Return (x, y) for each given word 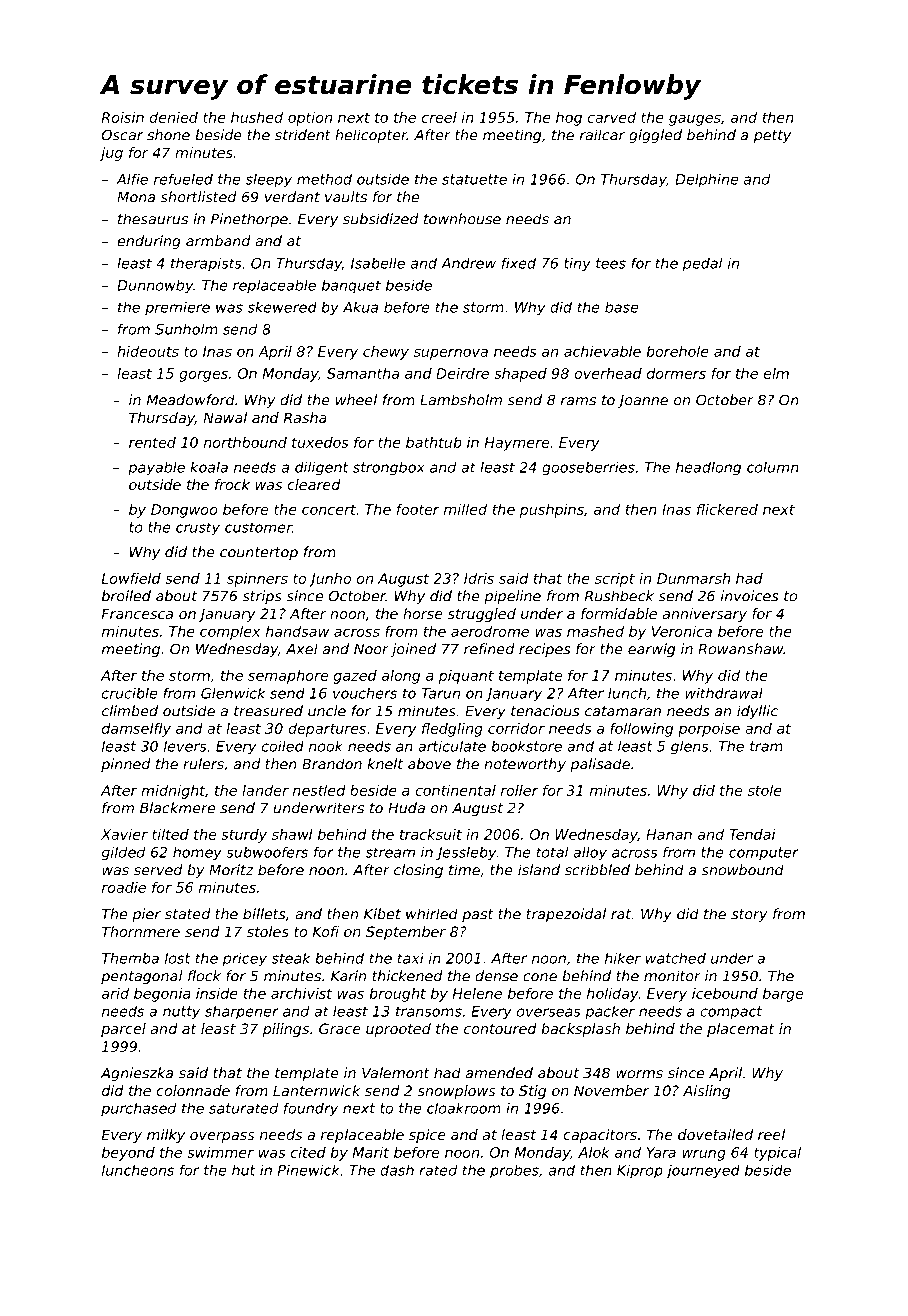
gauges (695, 120)
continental (455, 790)
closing (418, 871)
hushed (257, 117)
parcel (123, 1030)
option (310, 119)
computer (764, 853)
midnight (173, 792)
